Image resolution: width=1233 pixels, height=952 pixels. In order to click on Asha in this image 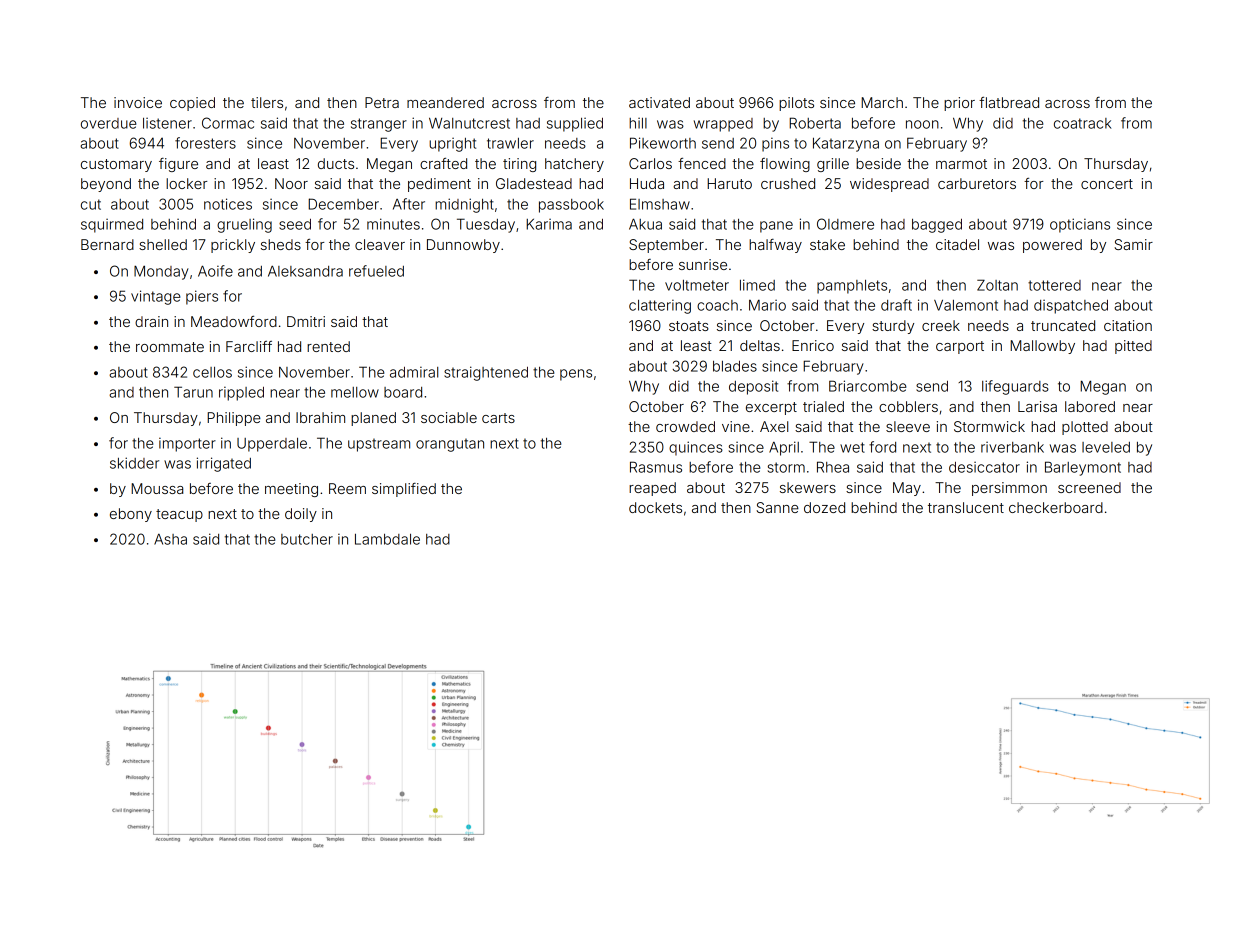, I will do `click(170, 539)`.
